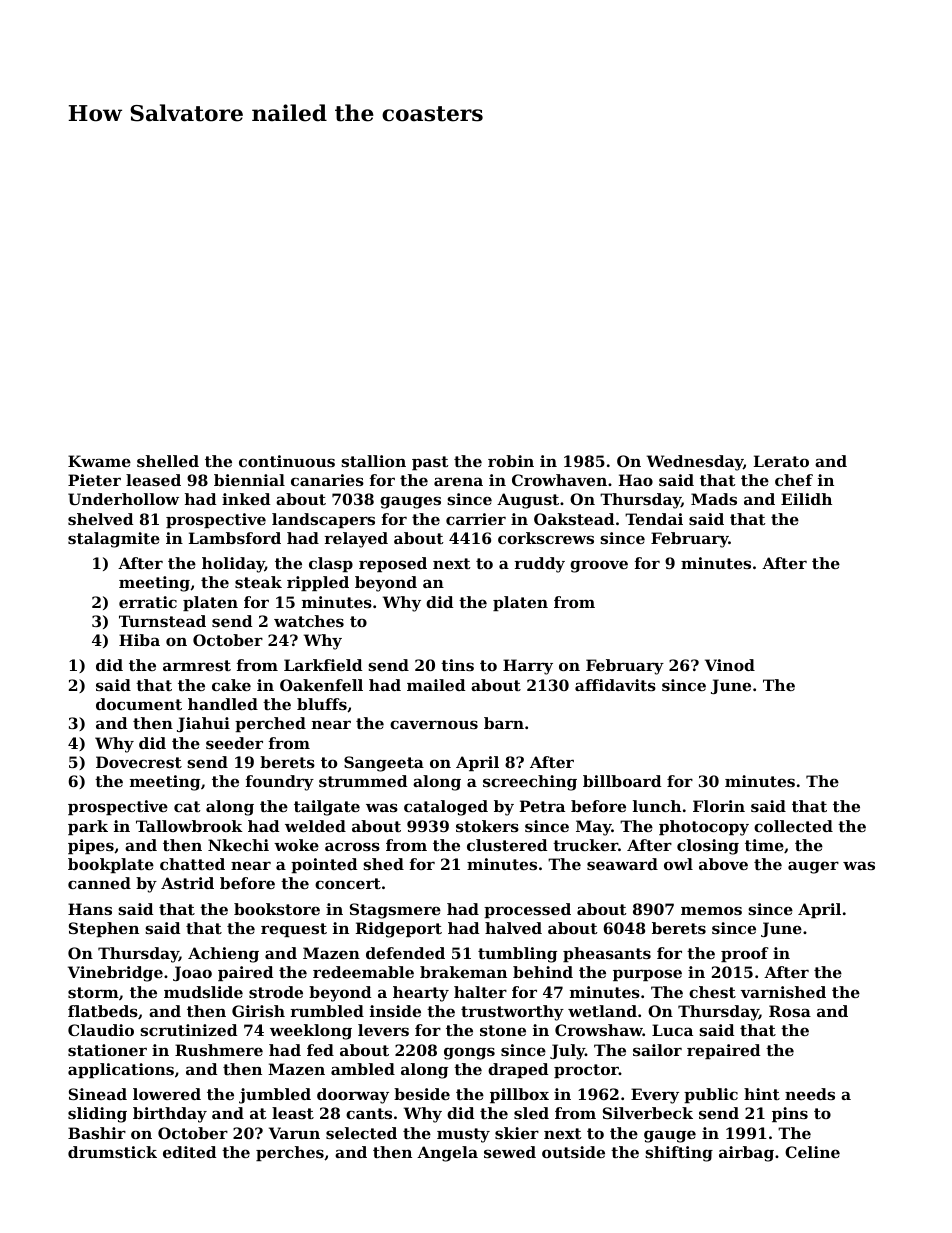 The width and height of the document is (952, 1233). Describe the element at coordinates (383, 1030) in the document. I see `levers` at that location.
